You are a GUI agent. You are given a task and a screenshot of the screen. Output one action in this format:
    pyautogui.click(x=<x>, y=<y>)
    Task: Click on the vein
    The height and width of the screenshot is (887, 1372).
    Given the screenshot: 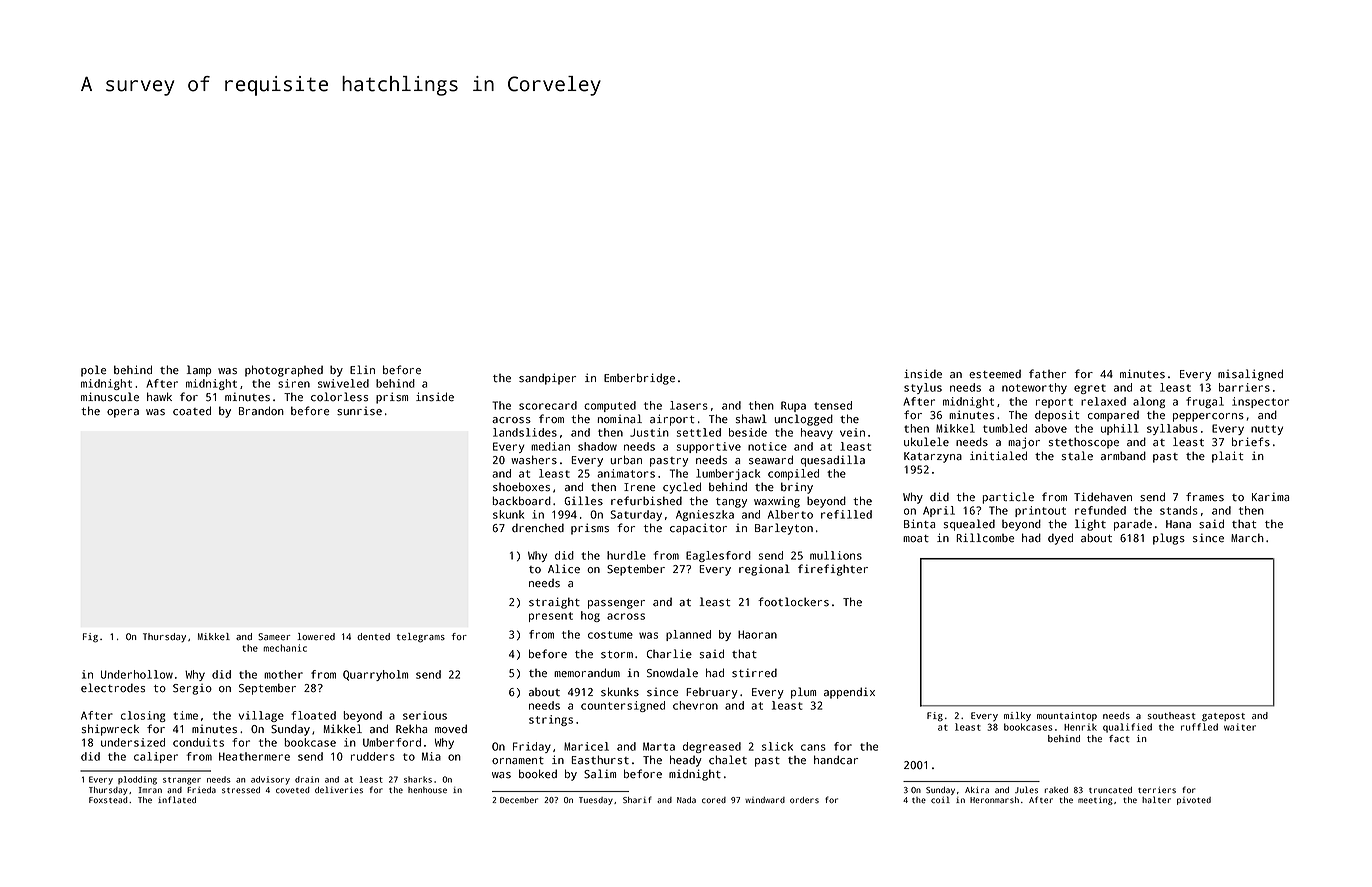 What is the action you would take?
    pyautogui.click(x=852, y=432)
